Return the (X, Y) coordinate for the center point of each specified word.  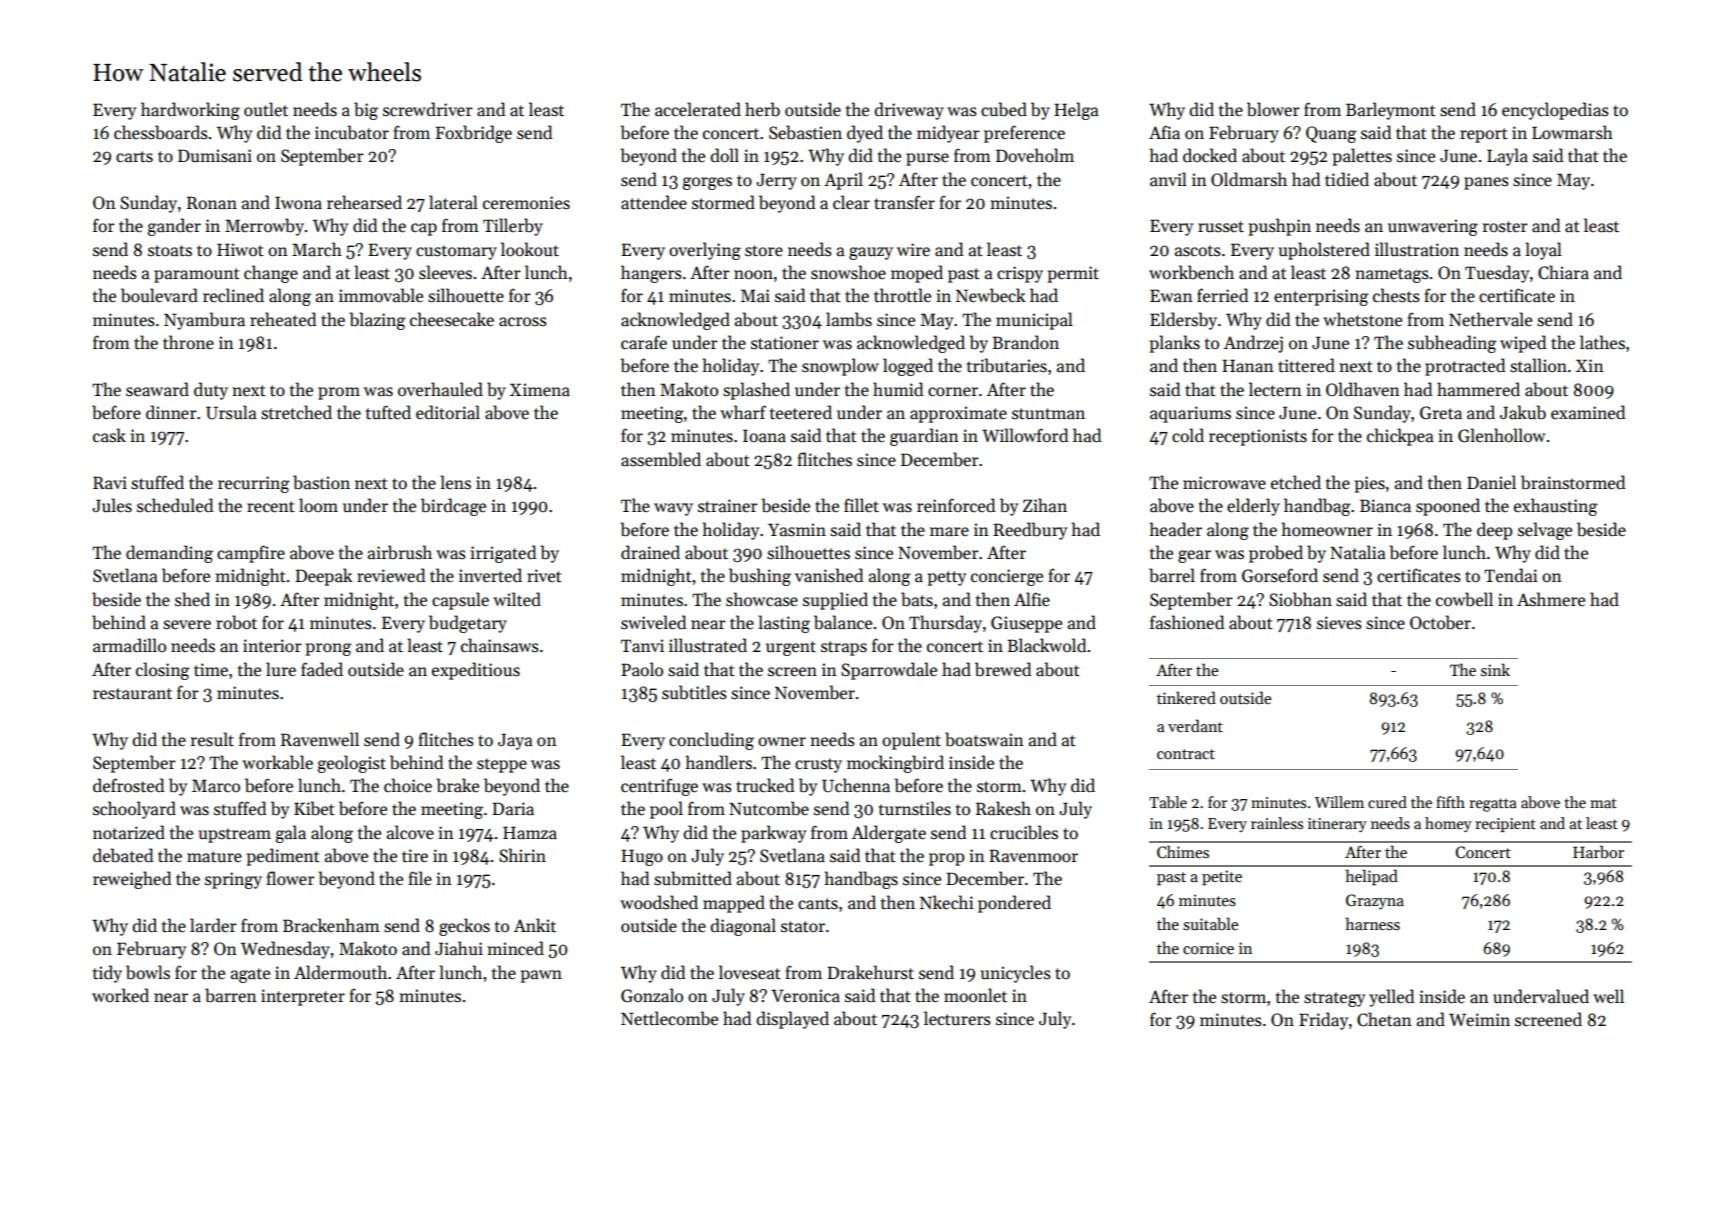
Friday (1323, 1021)
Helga (1076, 111)
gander (174, 227)
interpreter (303, 997)
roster (1505, 227)
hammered (1478, 389)
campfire (251, 554)
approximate (958, 414)
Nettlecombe (669, 1018)
